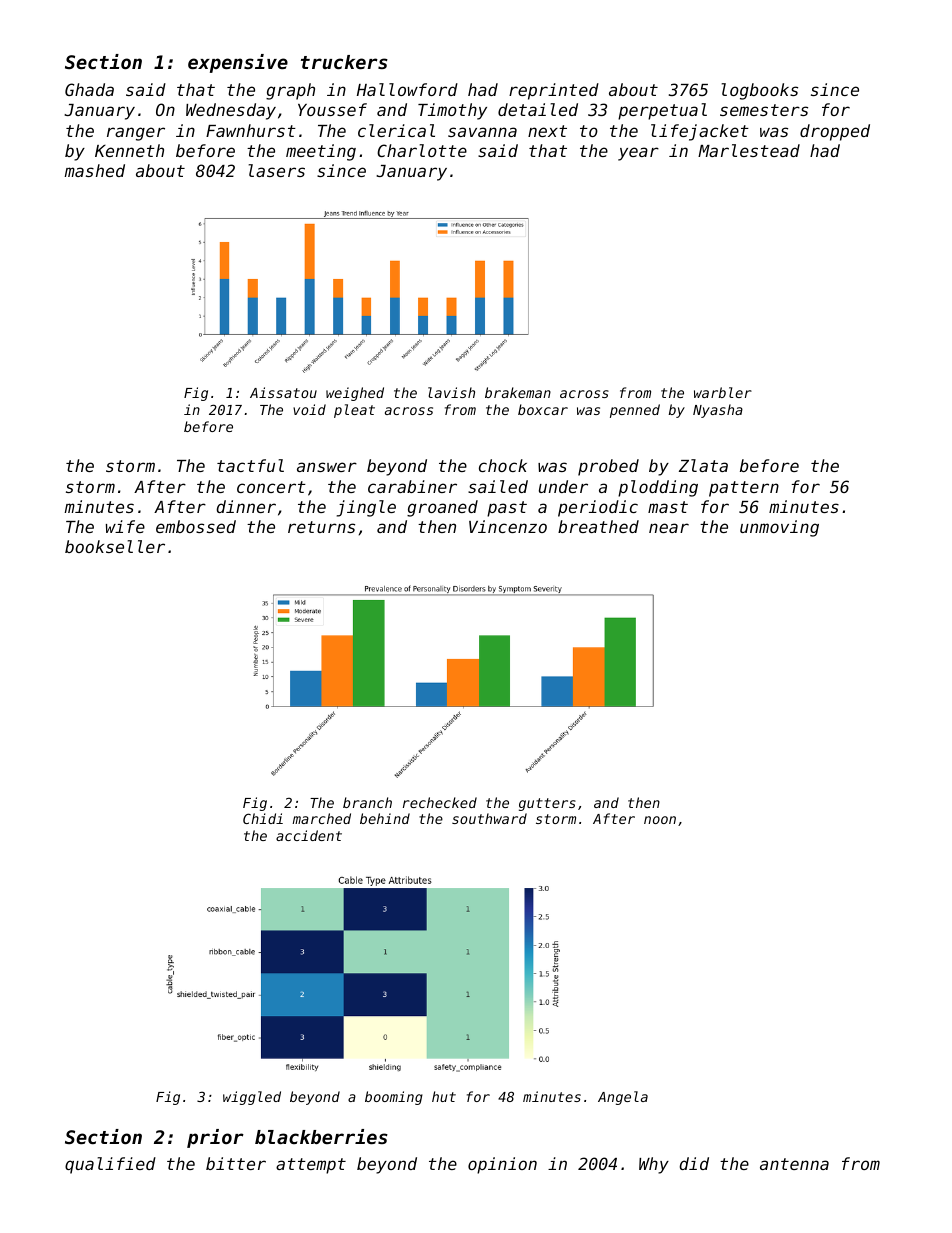  Describe the element at coordinates (547, 804) in the page. I see `gutters` at that location.
